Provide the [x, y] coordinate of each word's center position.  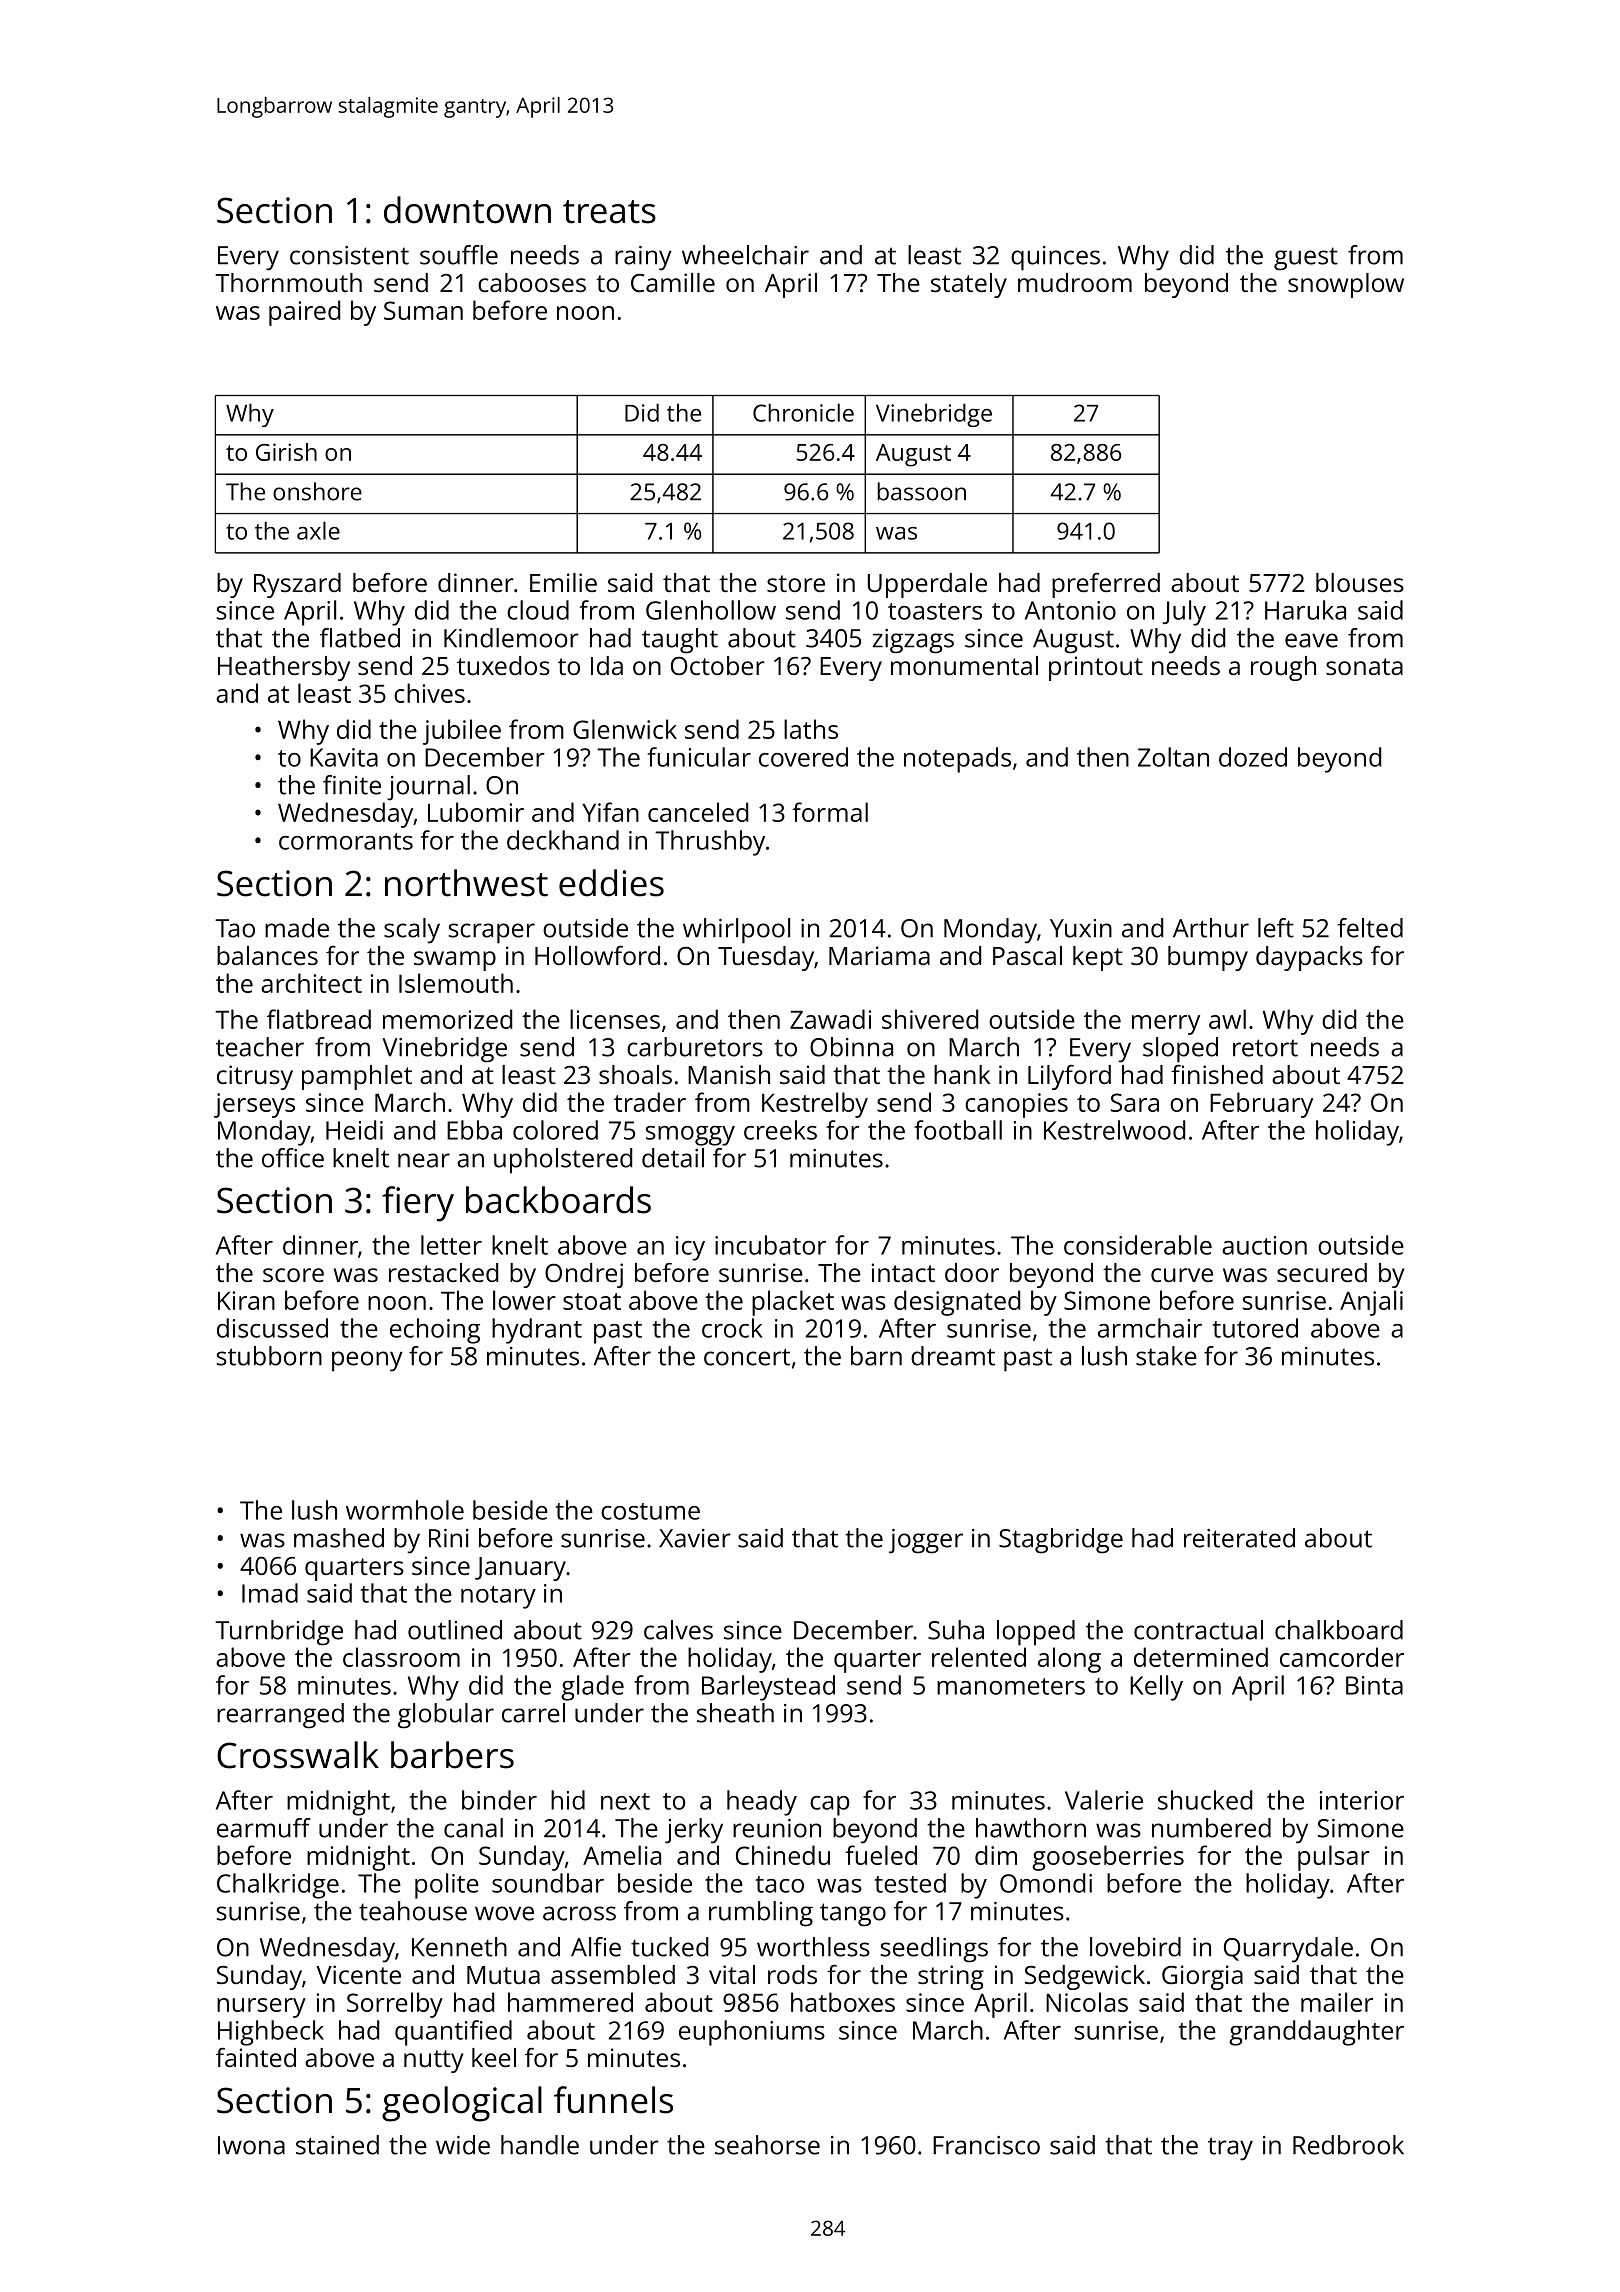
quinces [1055, 258]
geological [462, 2104]
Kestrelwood [1114, 1130]
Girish [286, 452]
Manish [729, 1074]
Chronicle [803, 412]
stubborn [269, 1356]
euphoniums [752, 2033]
